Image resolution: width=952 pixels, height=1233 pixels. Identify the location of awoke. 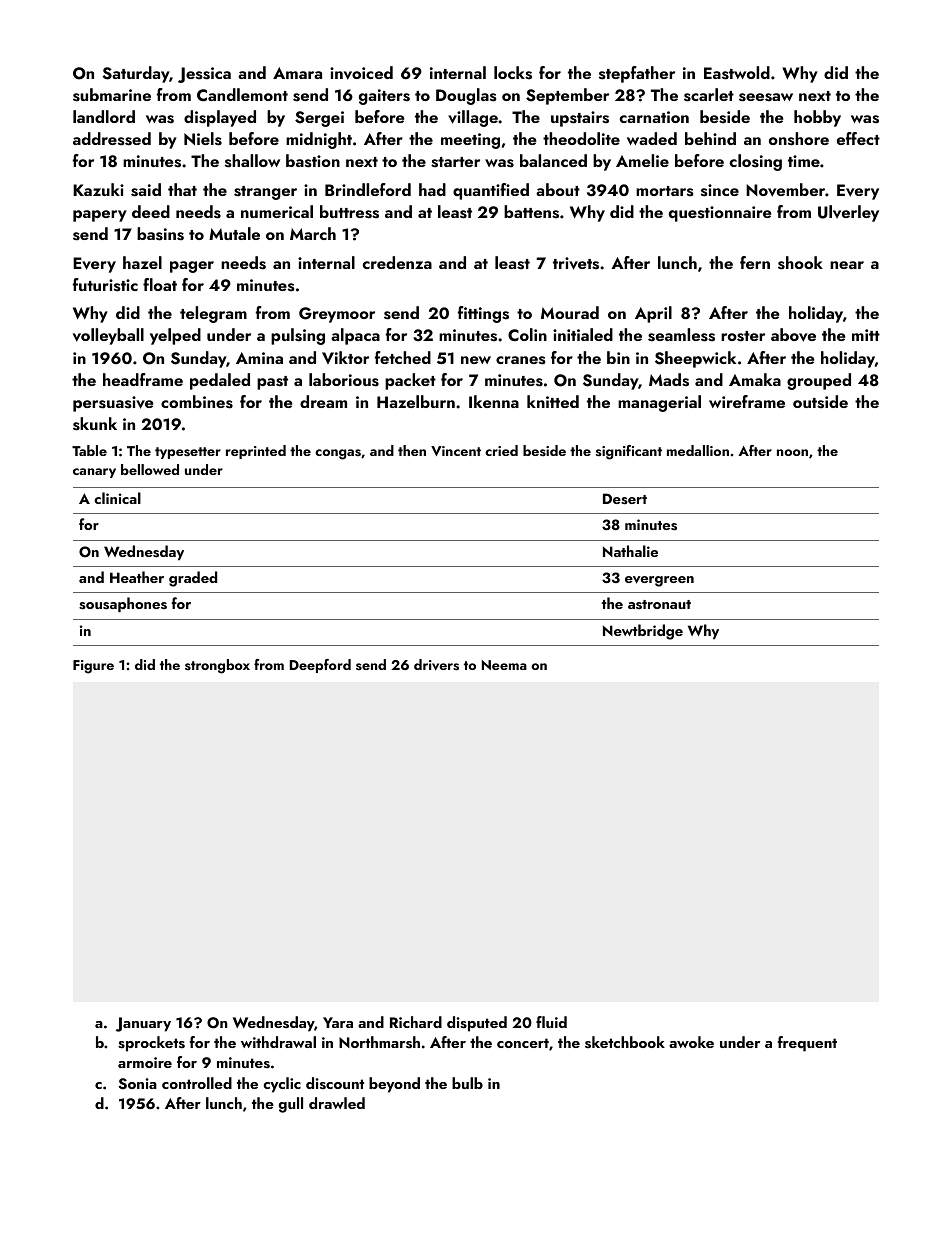
(691, 1042).
